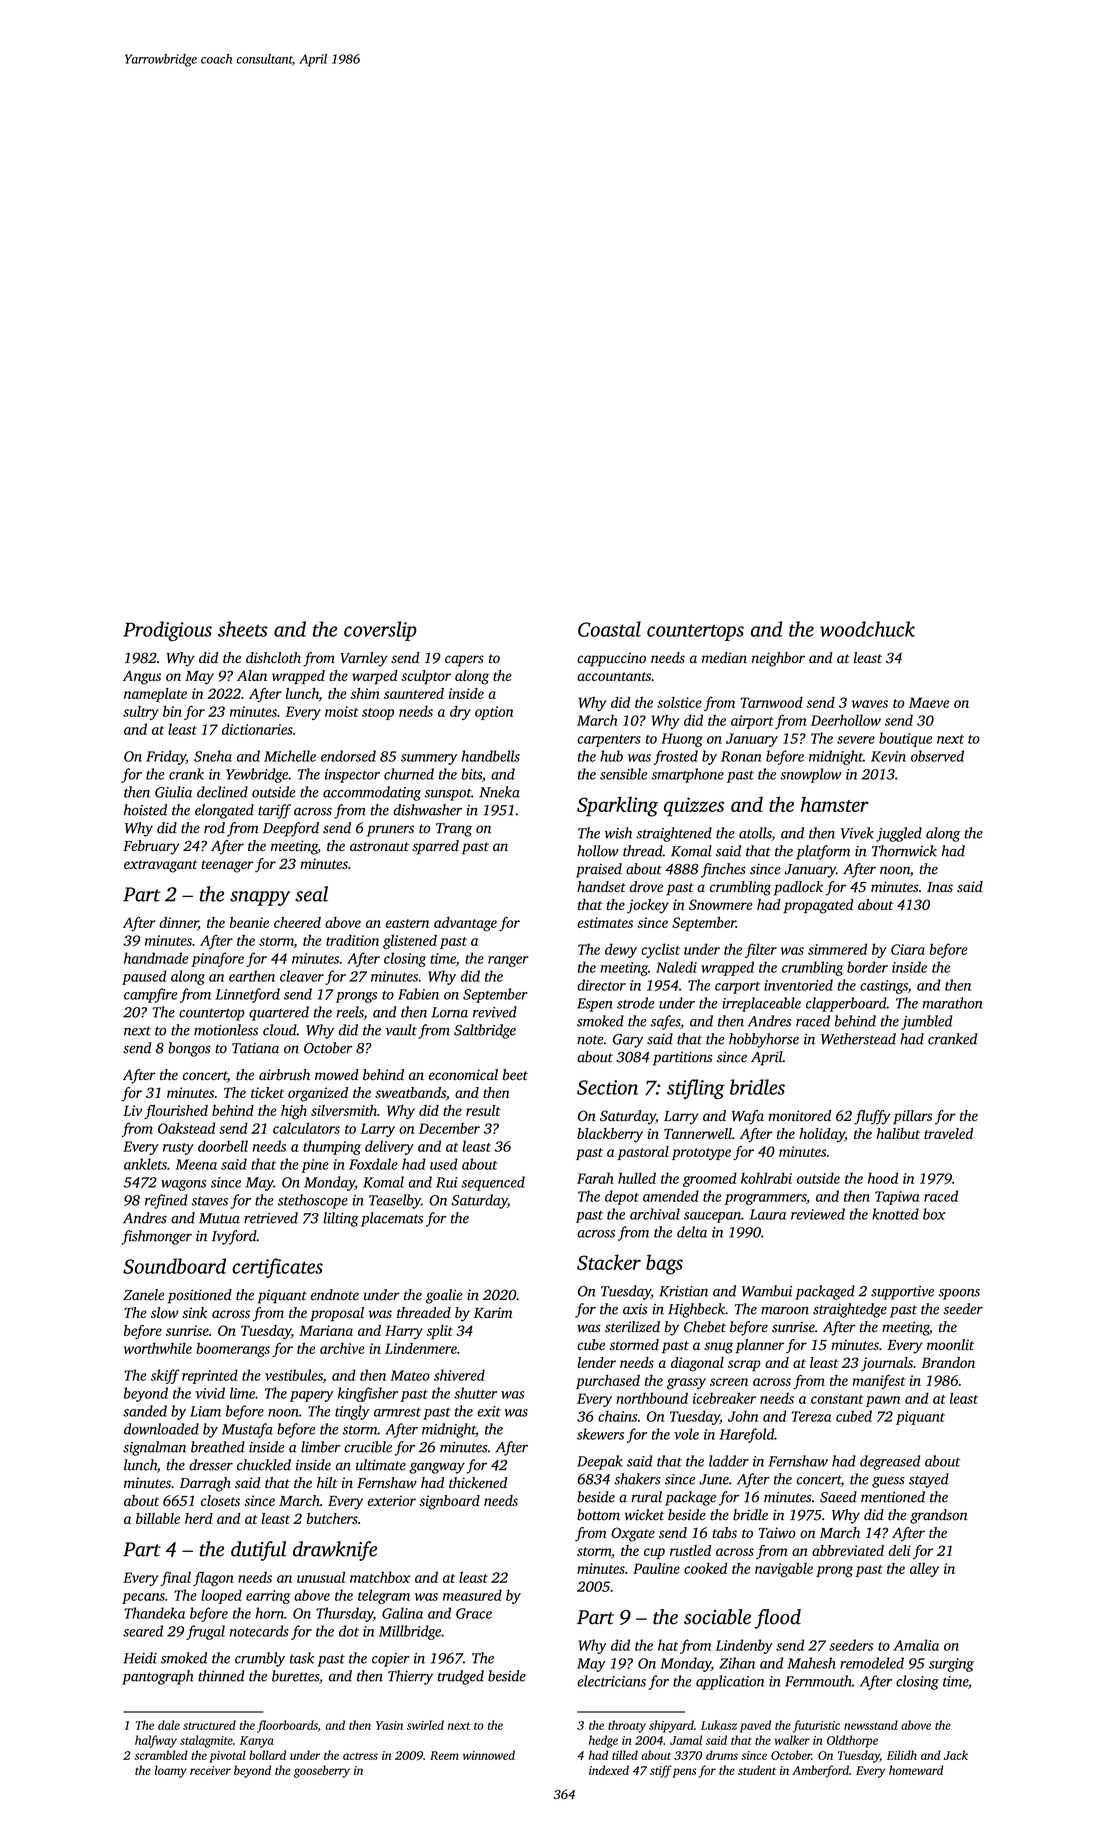 This page has height=1823, width=1107. What do you see at coordinates (183, 1185) in the page?
I see `wagons` at bounding box center [183, 1185].
